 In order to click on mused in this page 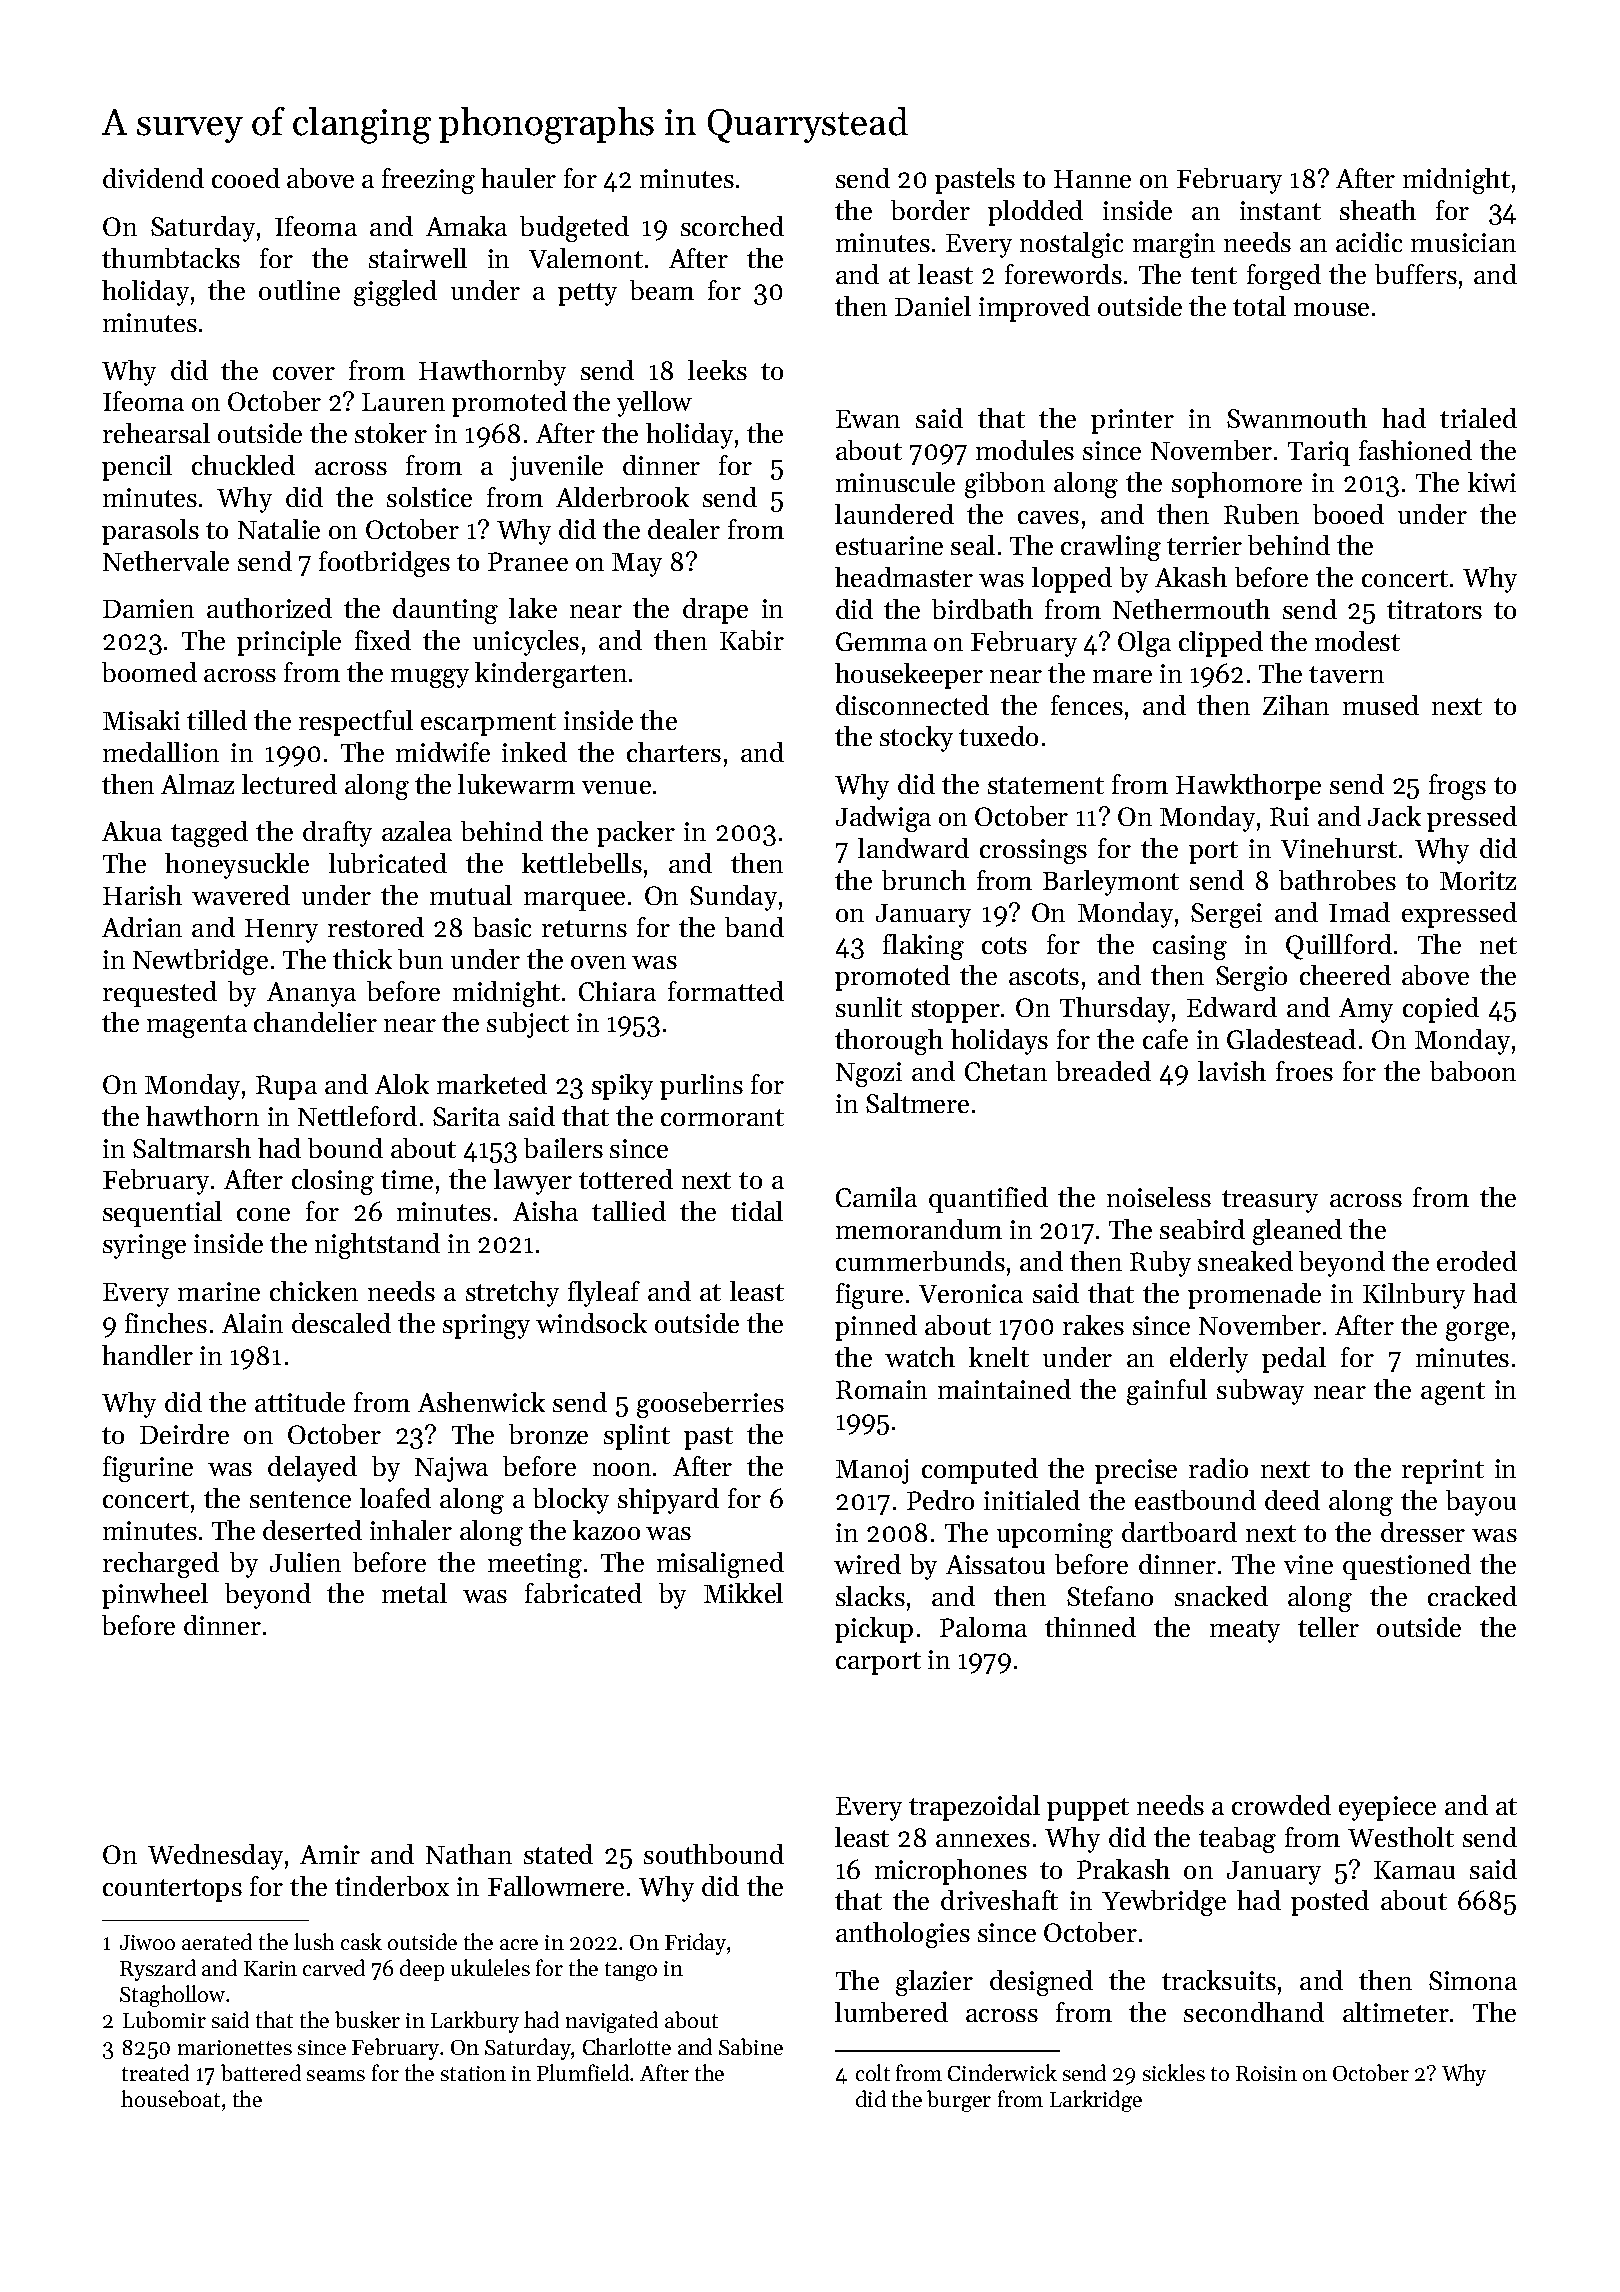, I will do `click(1381, 705)`.
